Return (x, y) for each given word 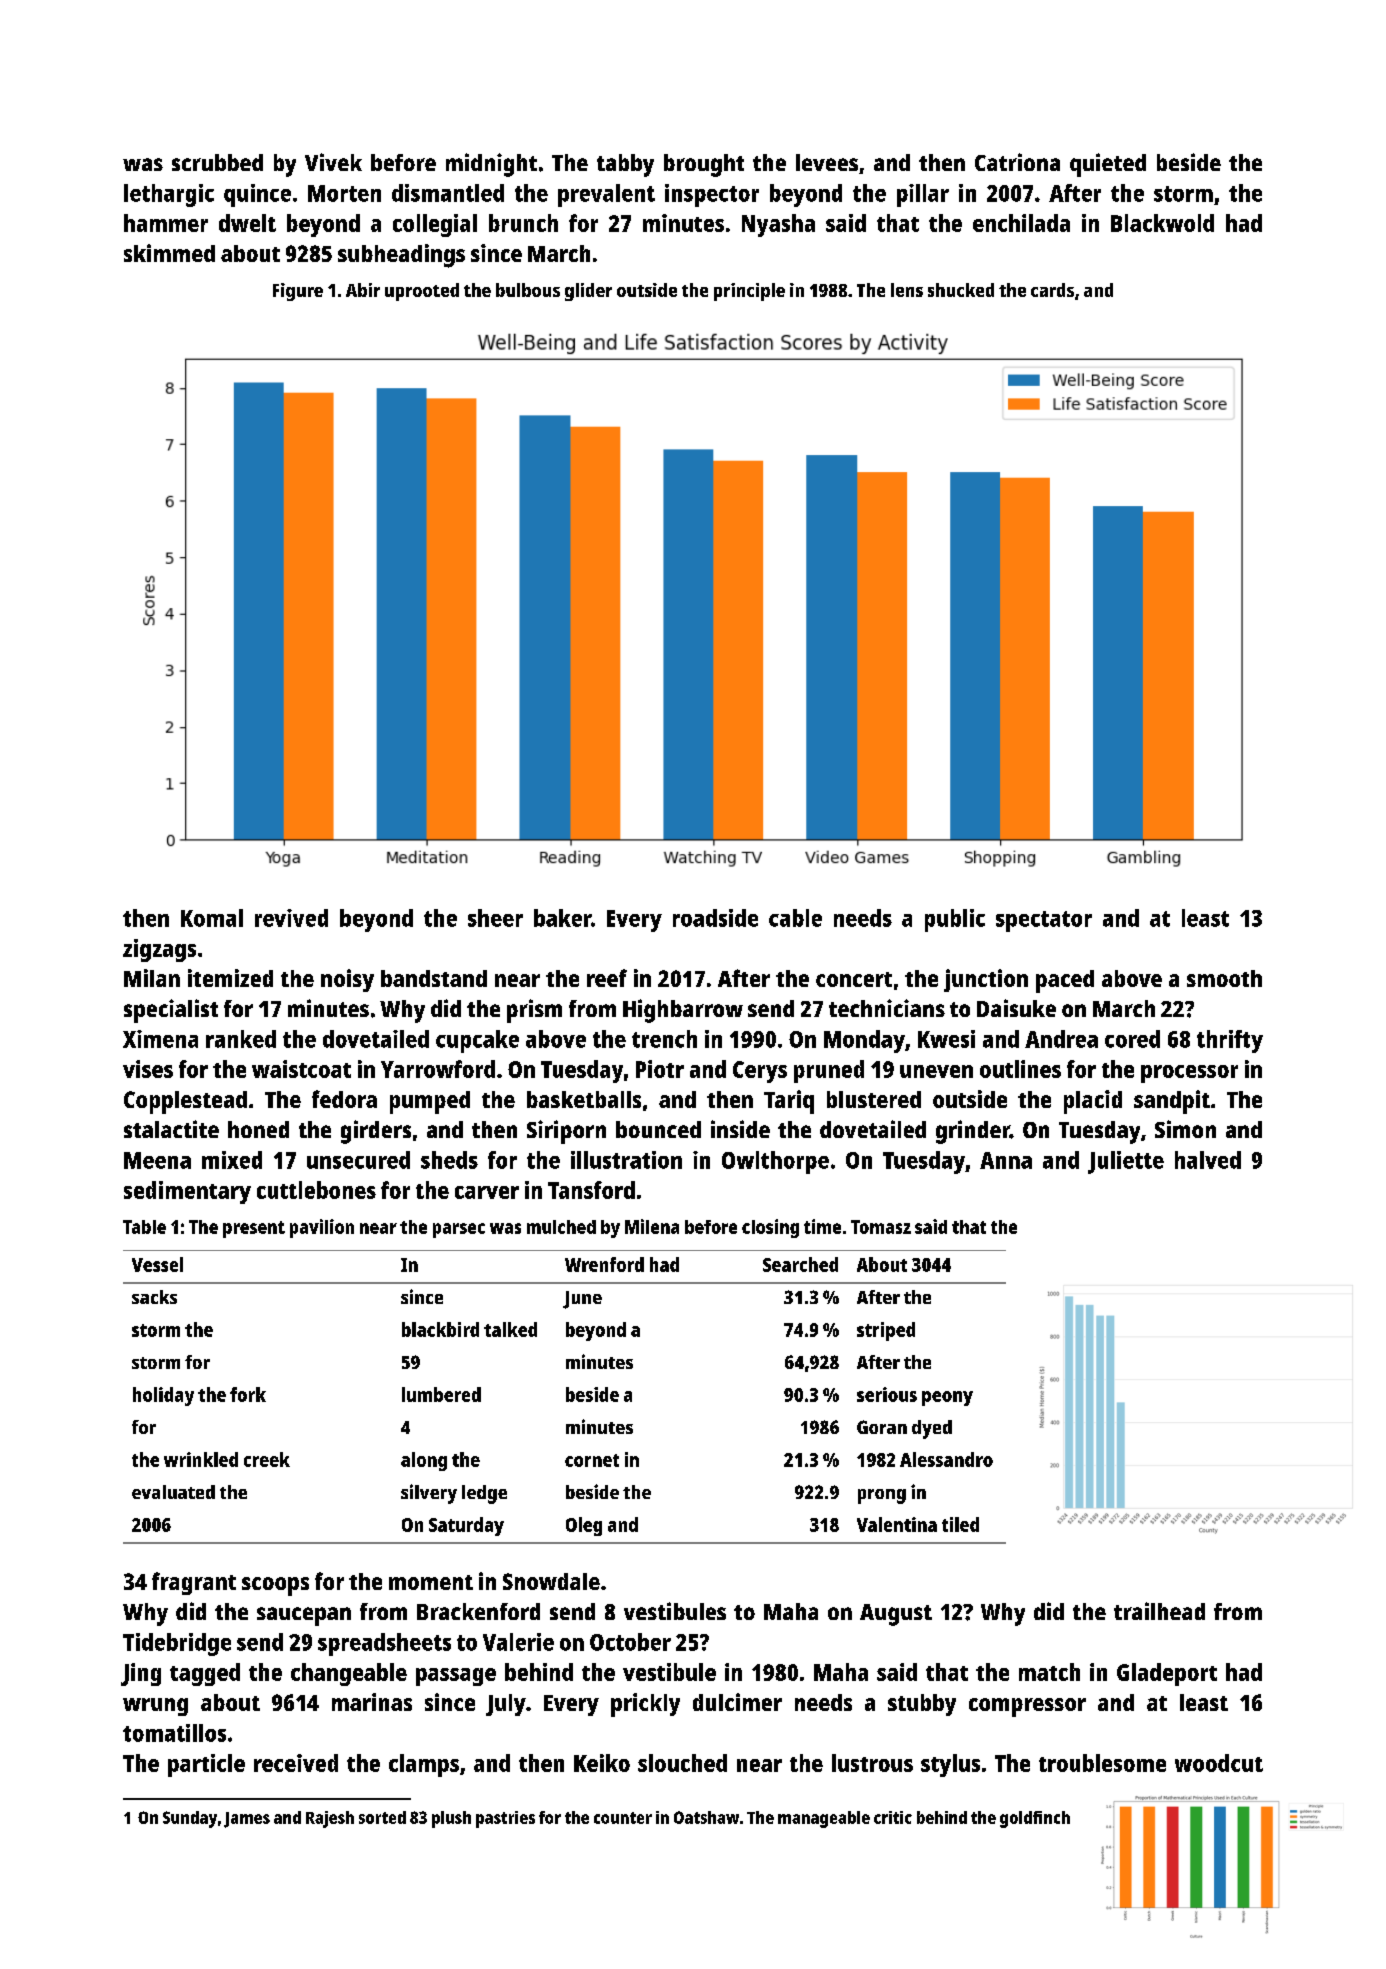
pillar (923, 195)
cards (1052, 290)
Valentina (897, 1524)
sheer (495, 918)
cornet (592, 1460)
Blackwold (1162, 223)
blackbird (440, 1329)
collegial (435, 225)
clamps (424, 1765)
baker (562, 918)
